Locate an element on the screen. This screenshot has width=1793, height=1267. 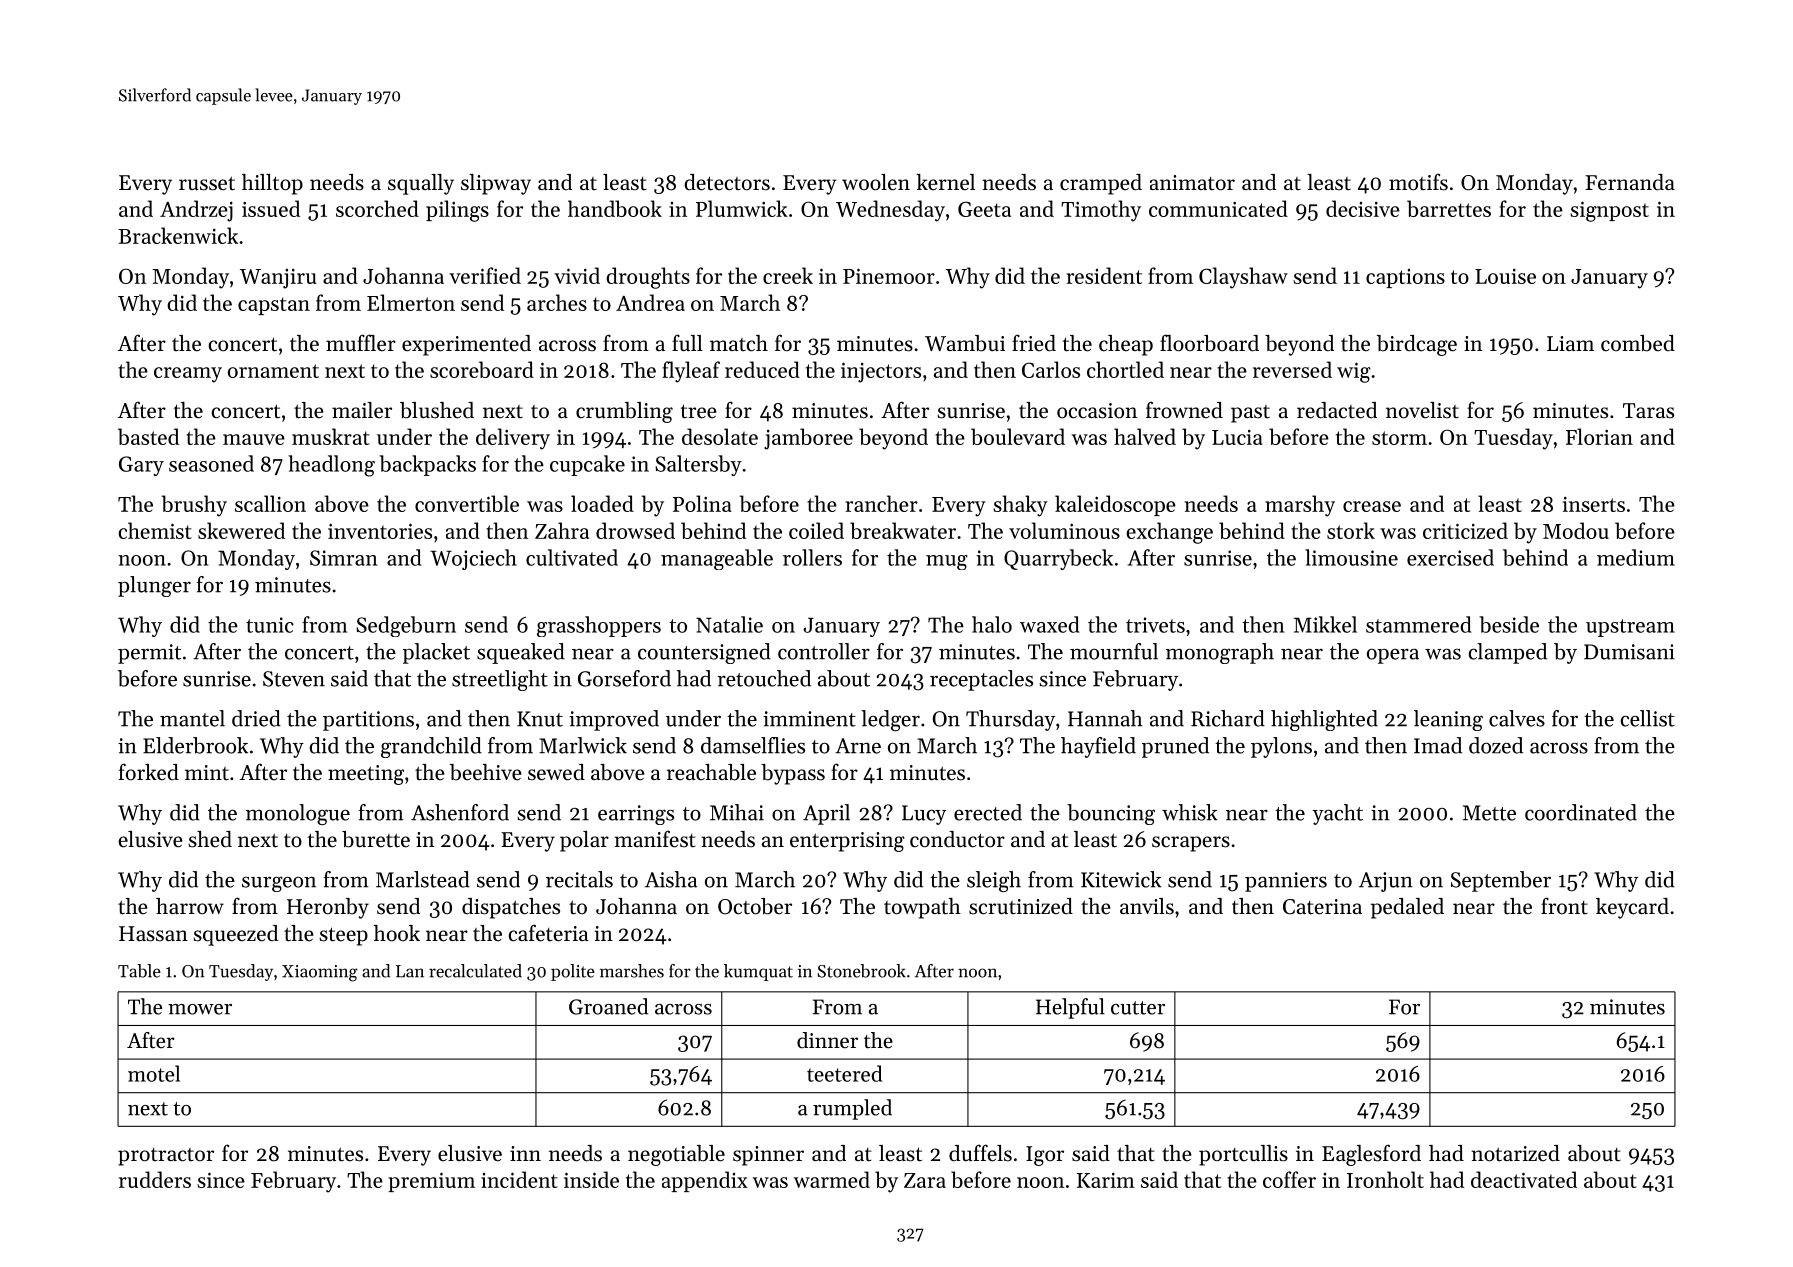
Wanjiru is located at coordinates (278, 279).
